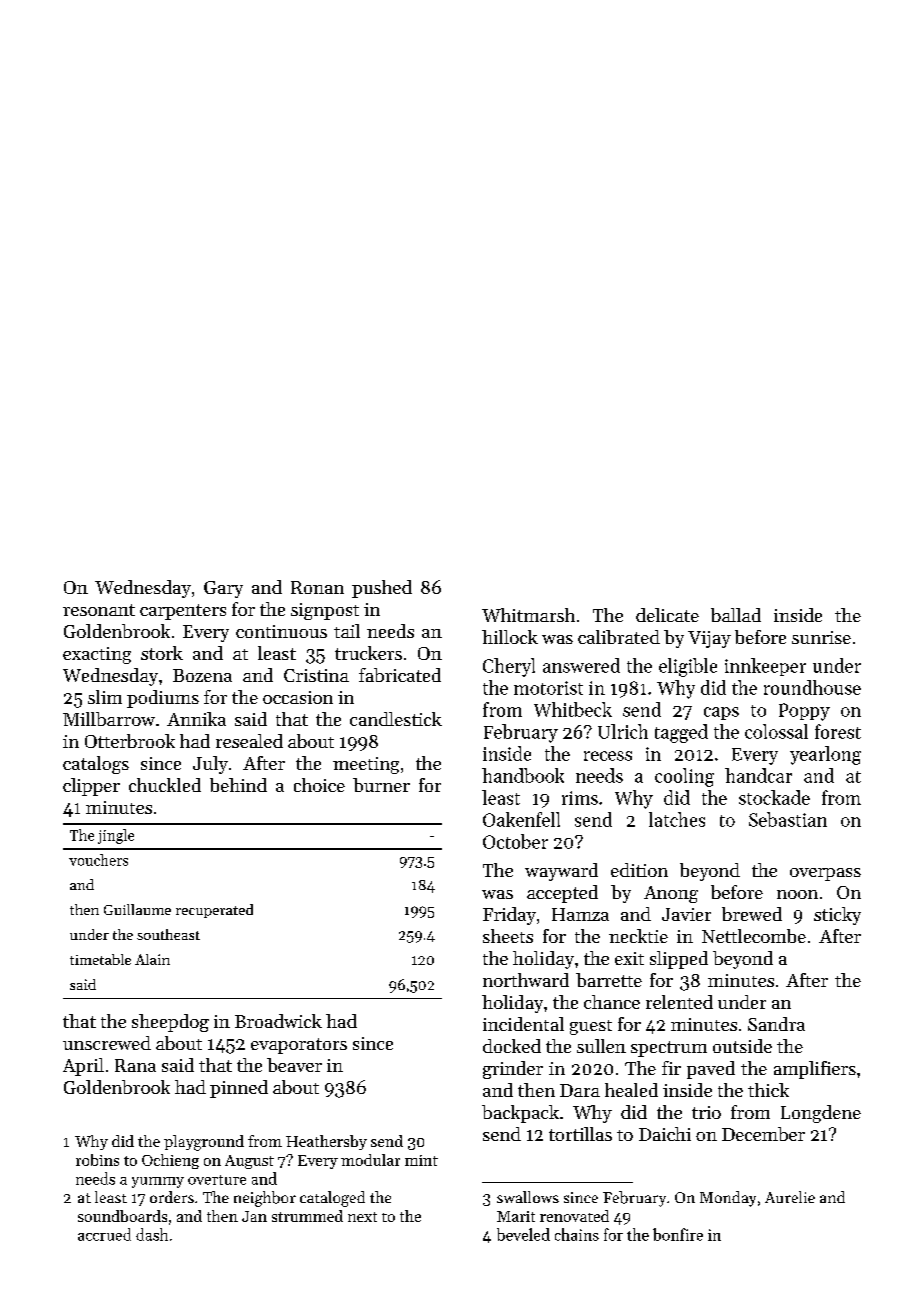 The width and height of the screenshot is (924, 1308). Describe the element at coordinates (223, 589) in the screenshot. I see `Gary` at that location.
